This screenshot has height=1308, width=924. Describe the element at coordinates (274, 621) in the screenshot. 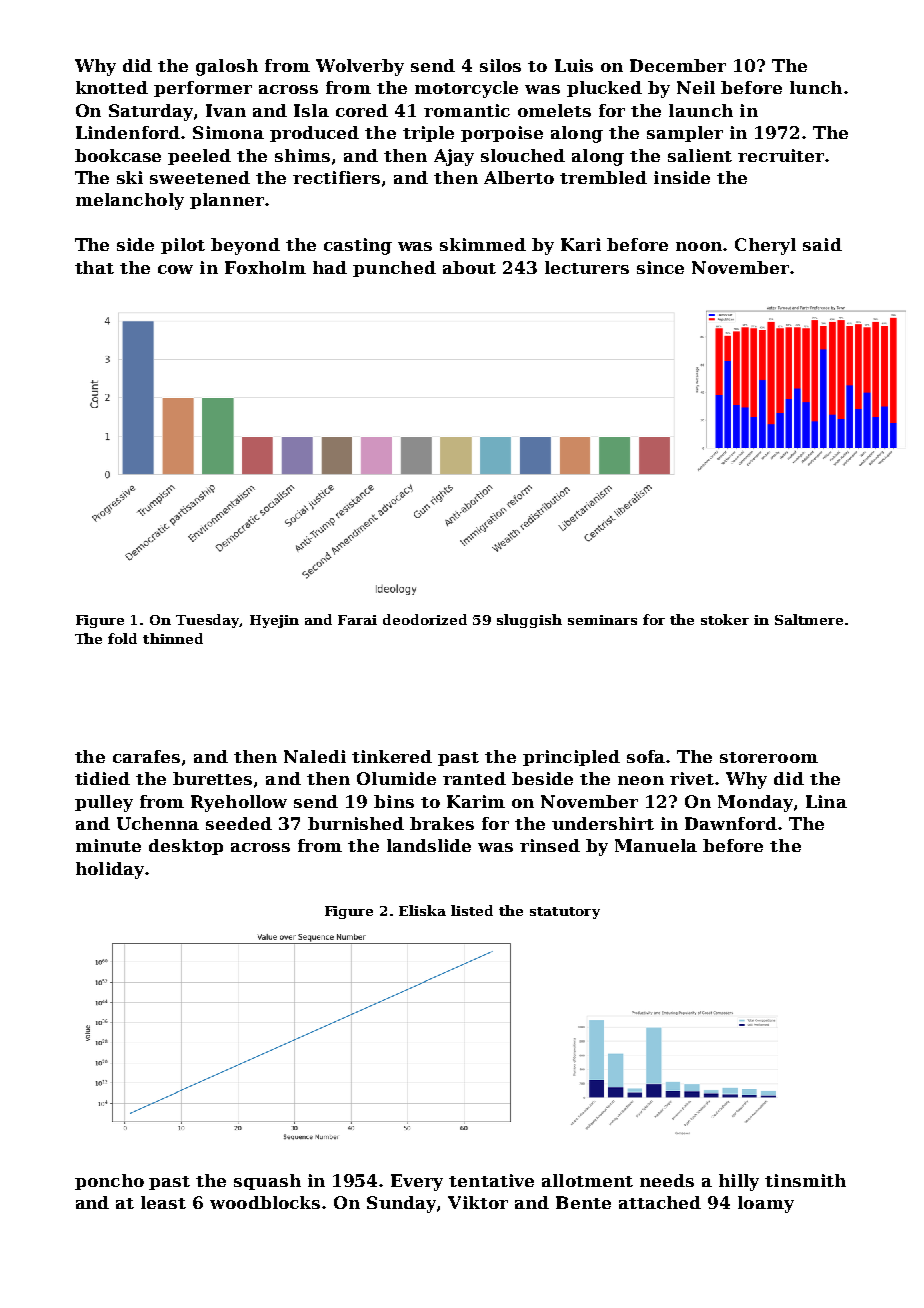

I see `Hyejin` at that location.
